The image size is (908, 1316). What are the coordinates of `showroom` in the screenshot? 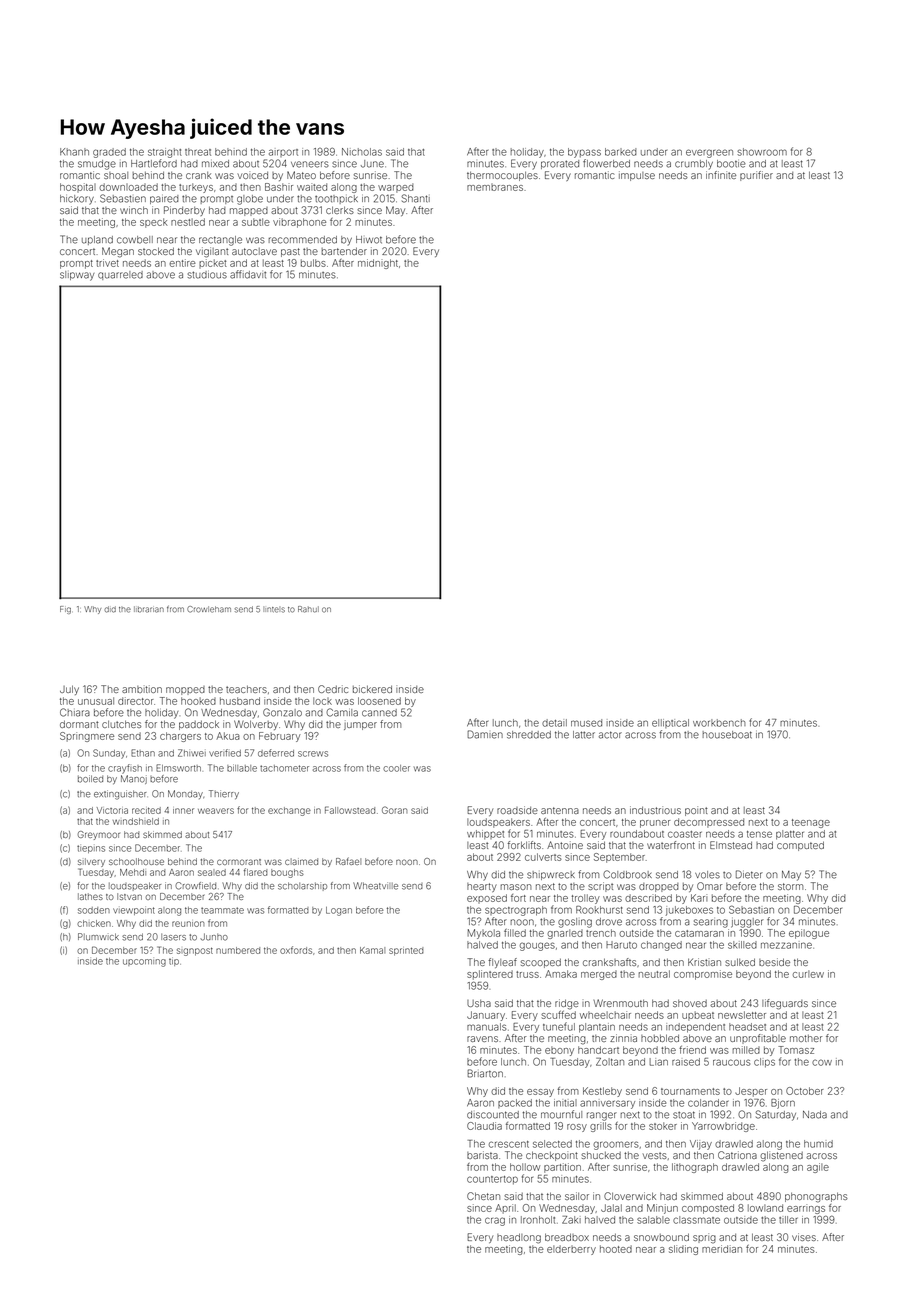 It's located at (762, 152).
